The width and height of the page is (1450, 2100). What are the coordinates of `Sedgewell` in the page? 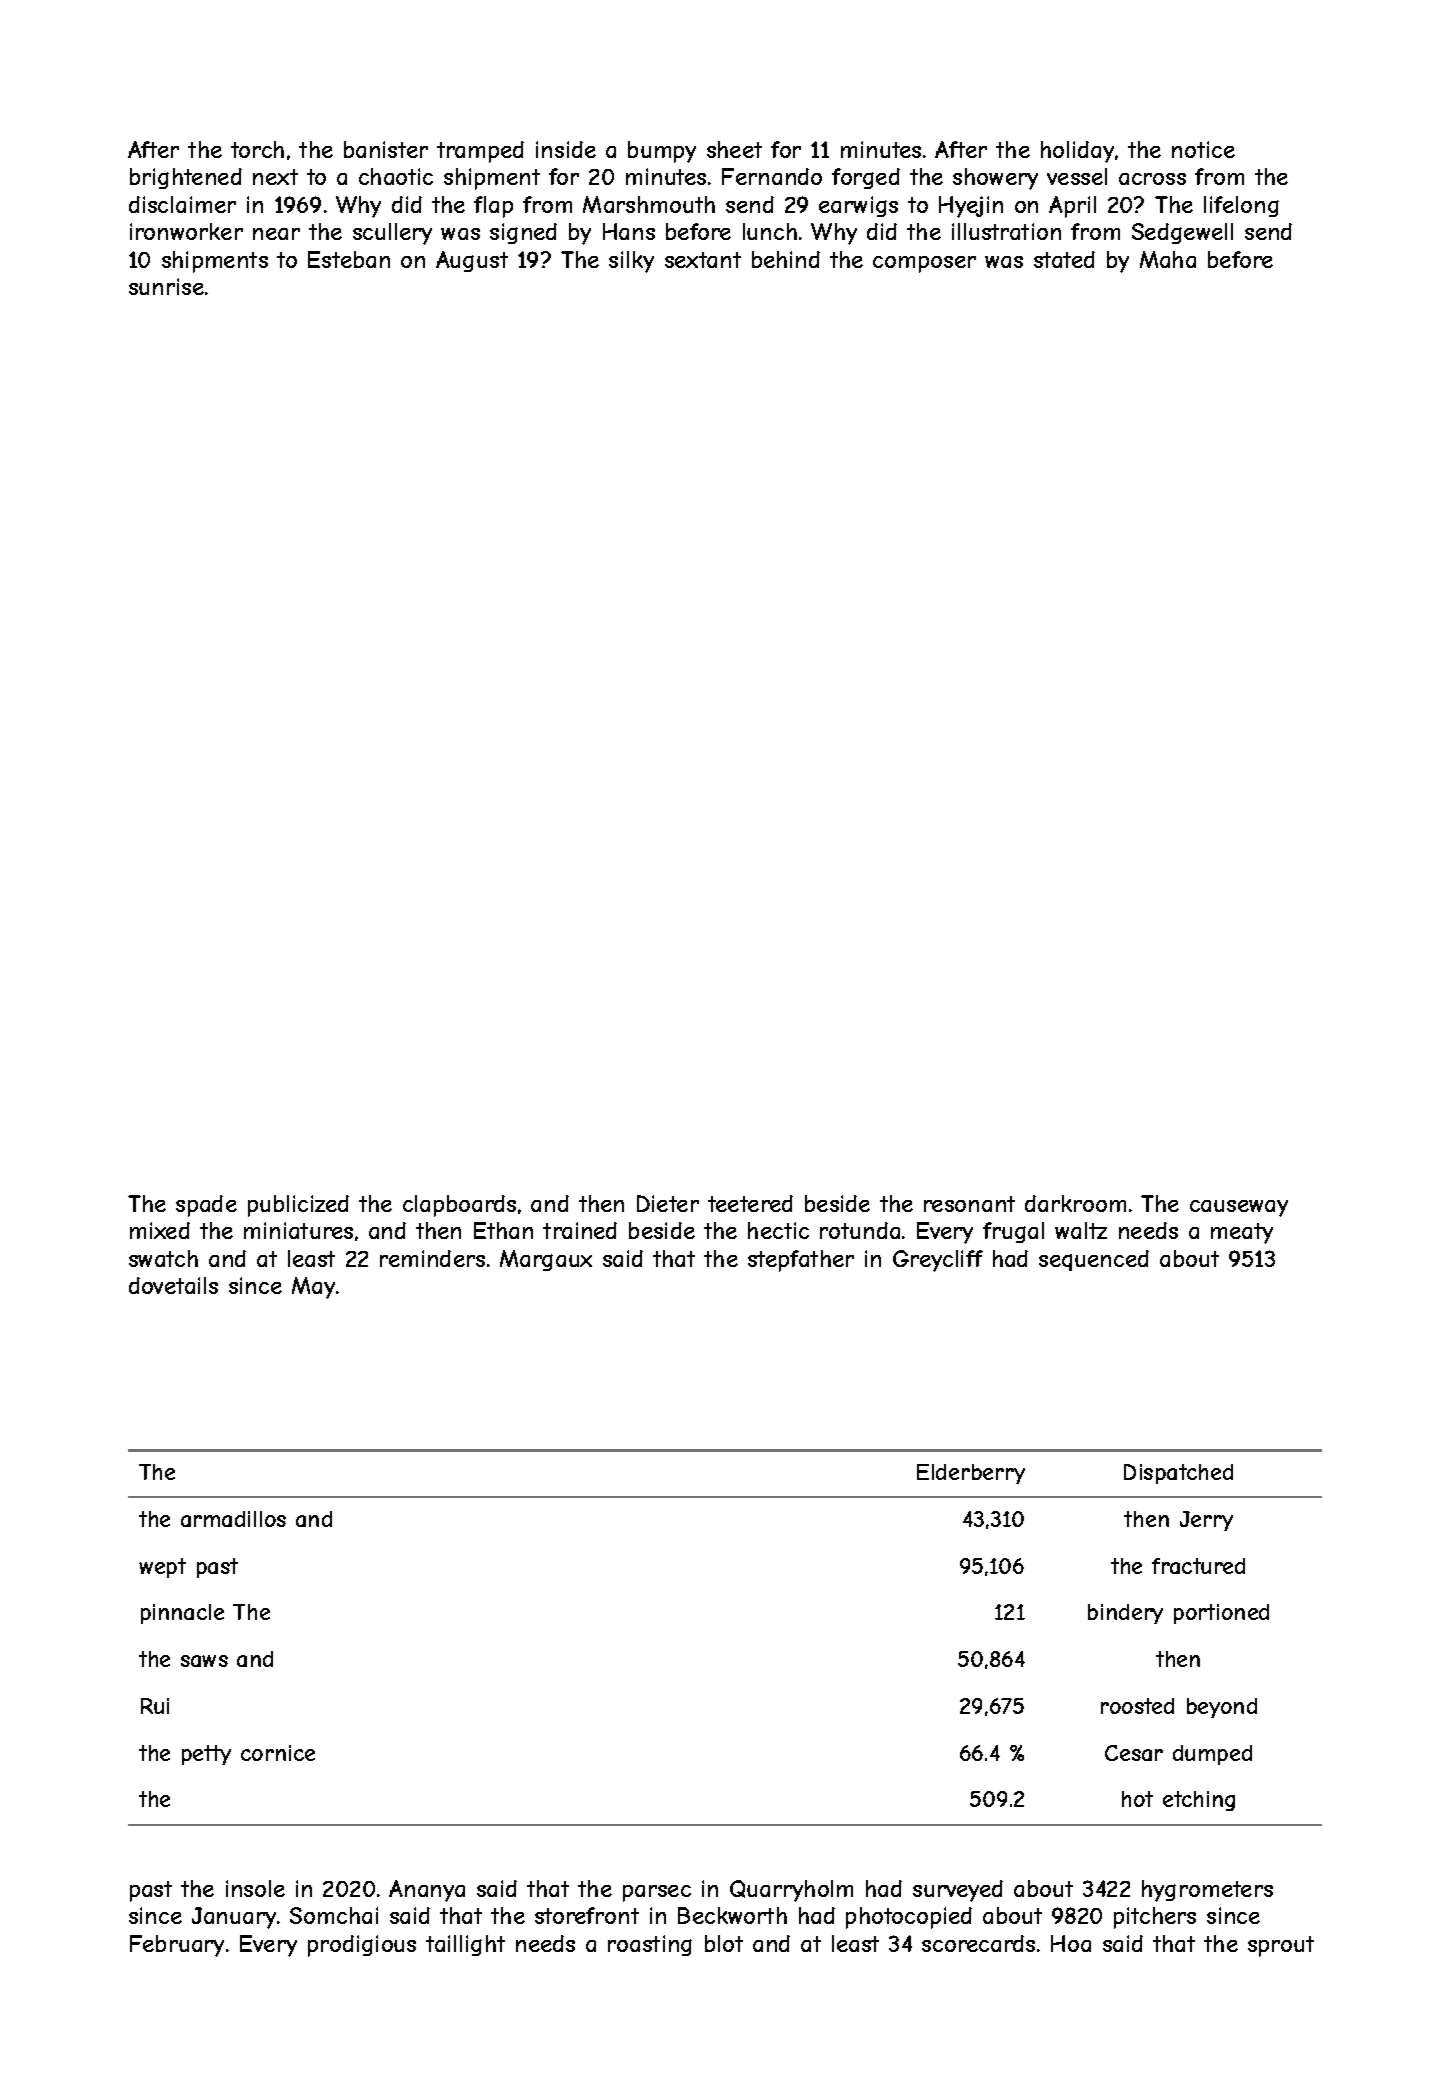 It's located at (1182, 233).
